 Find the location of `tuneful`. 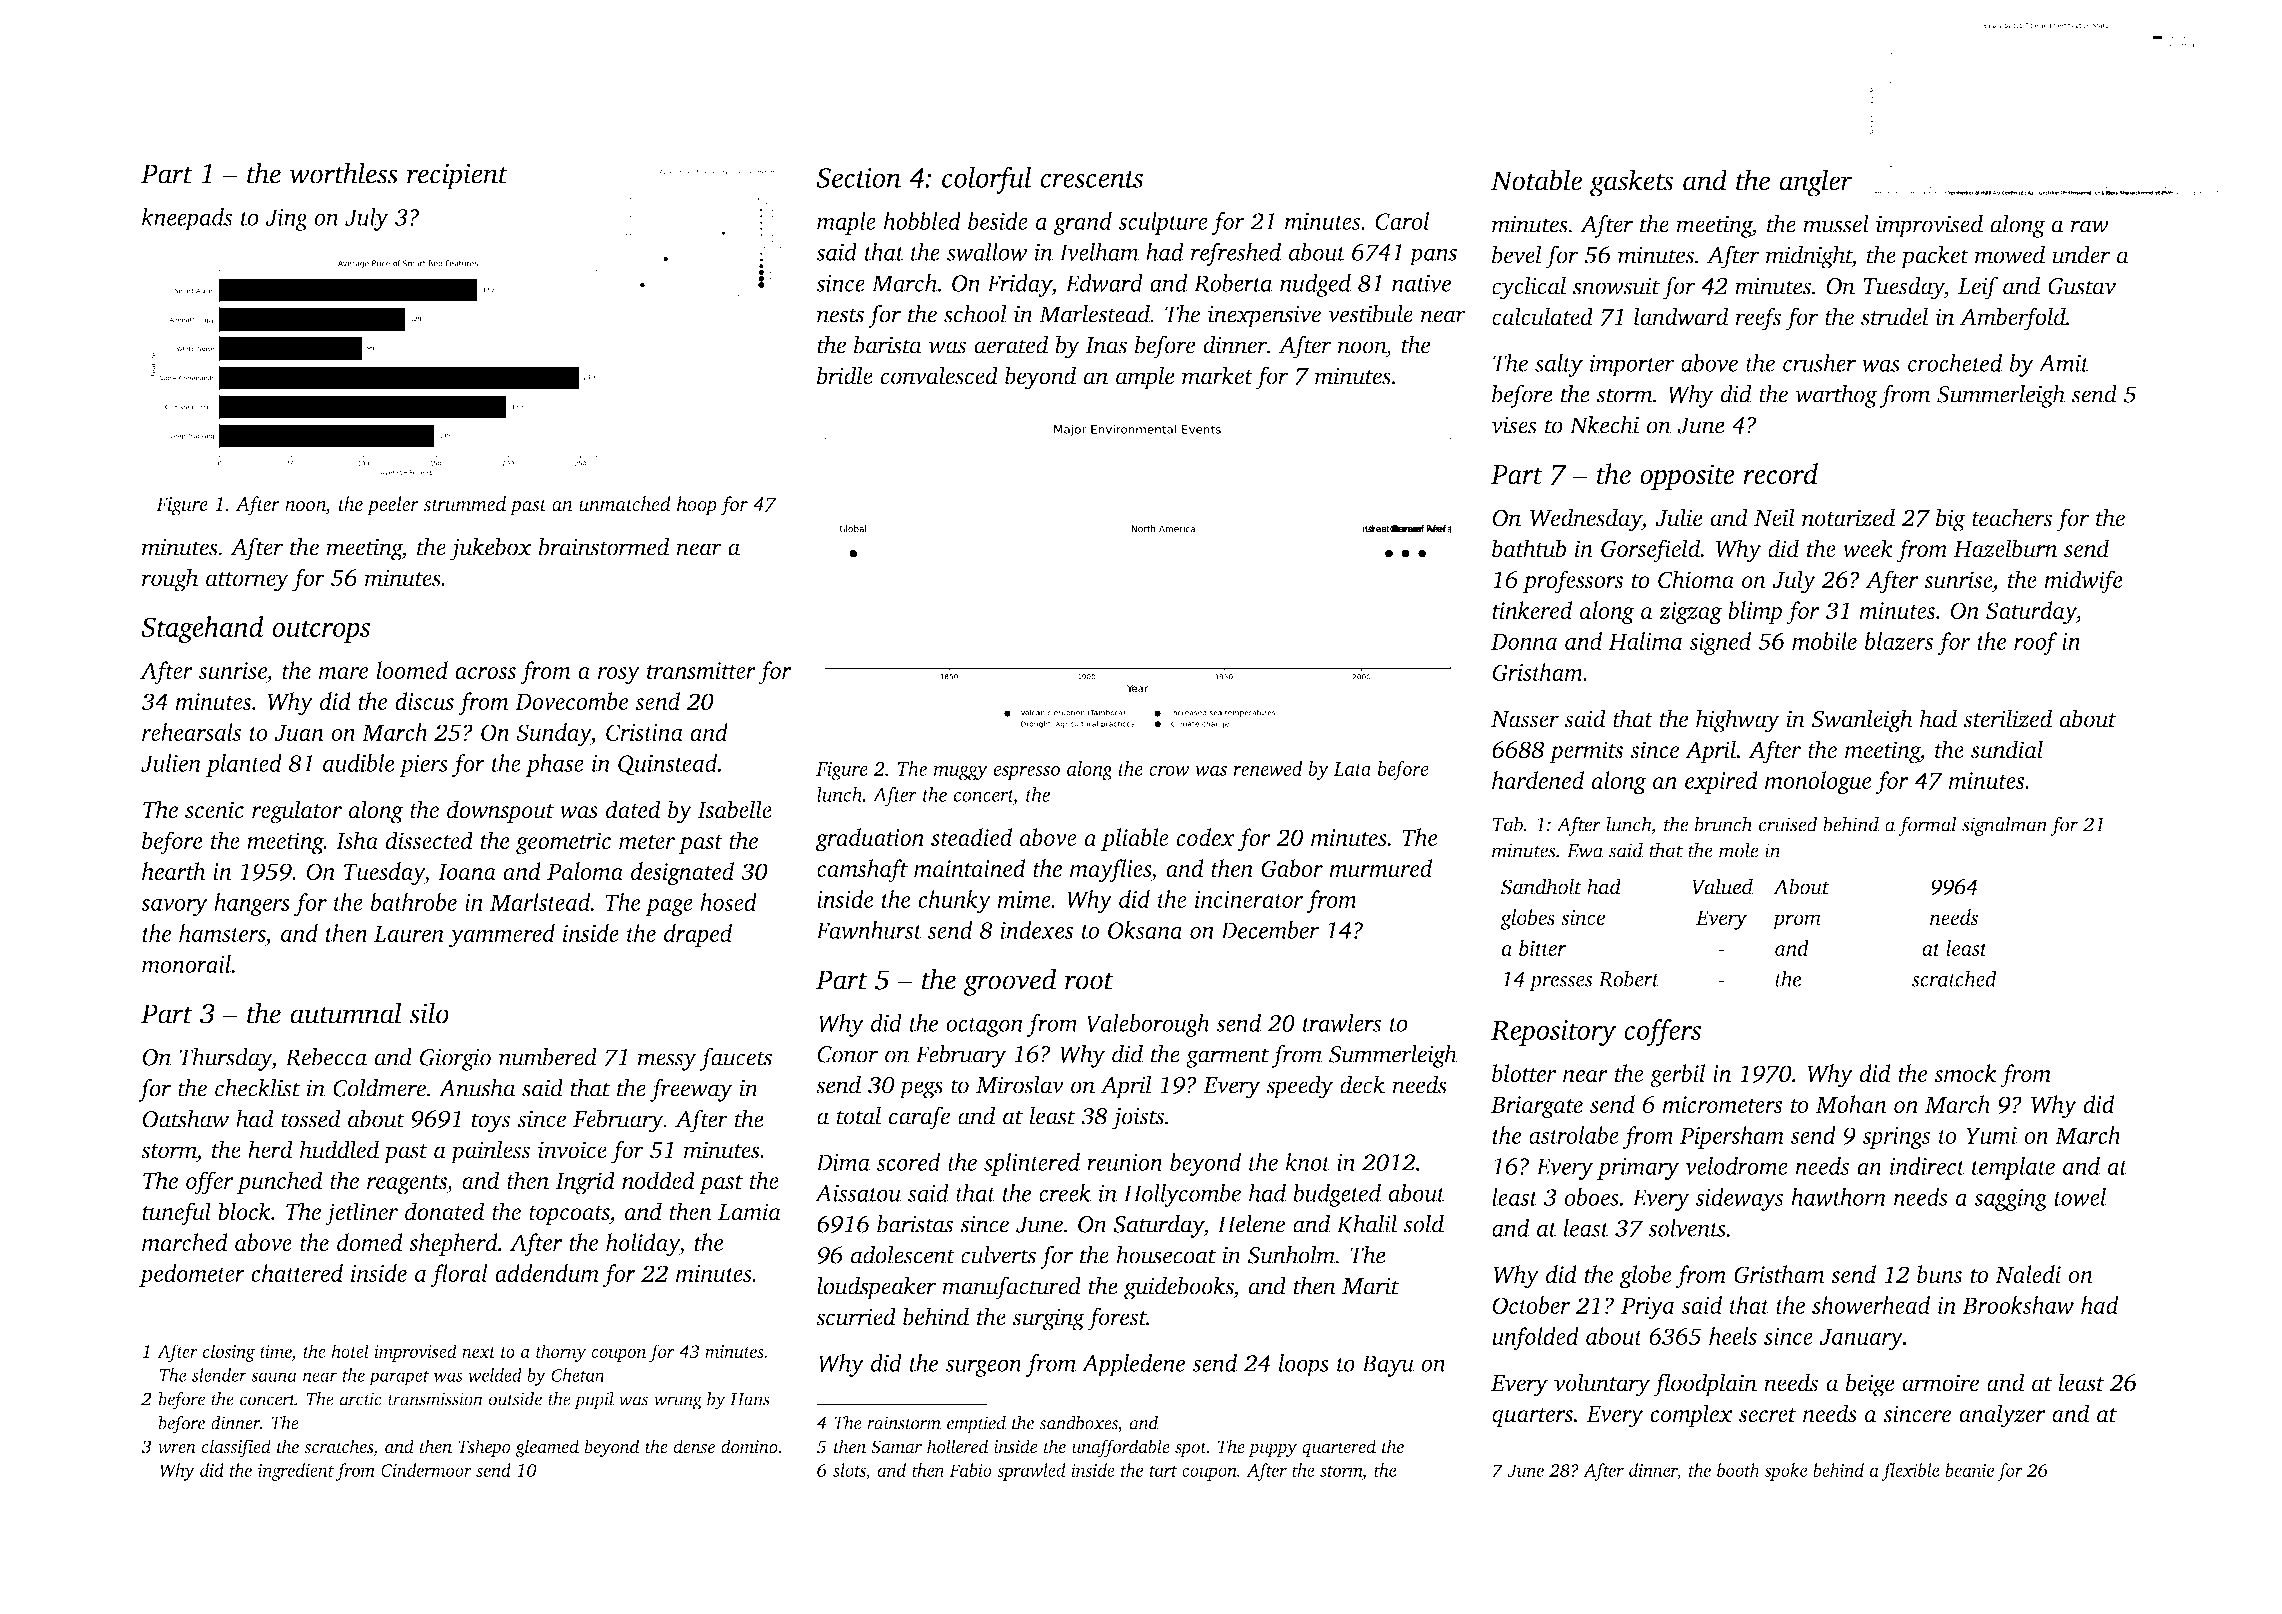

tuneful is located at coordinates (176, 1214).
